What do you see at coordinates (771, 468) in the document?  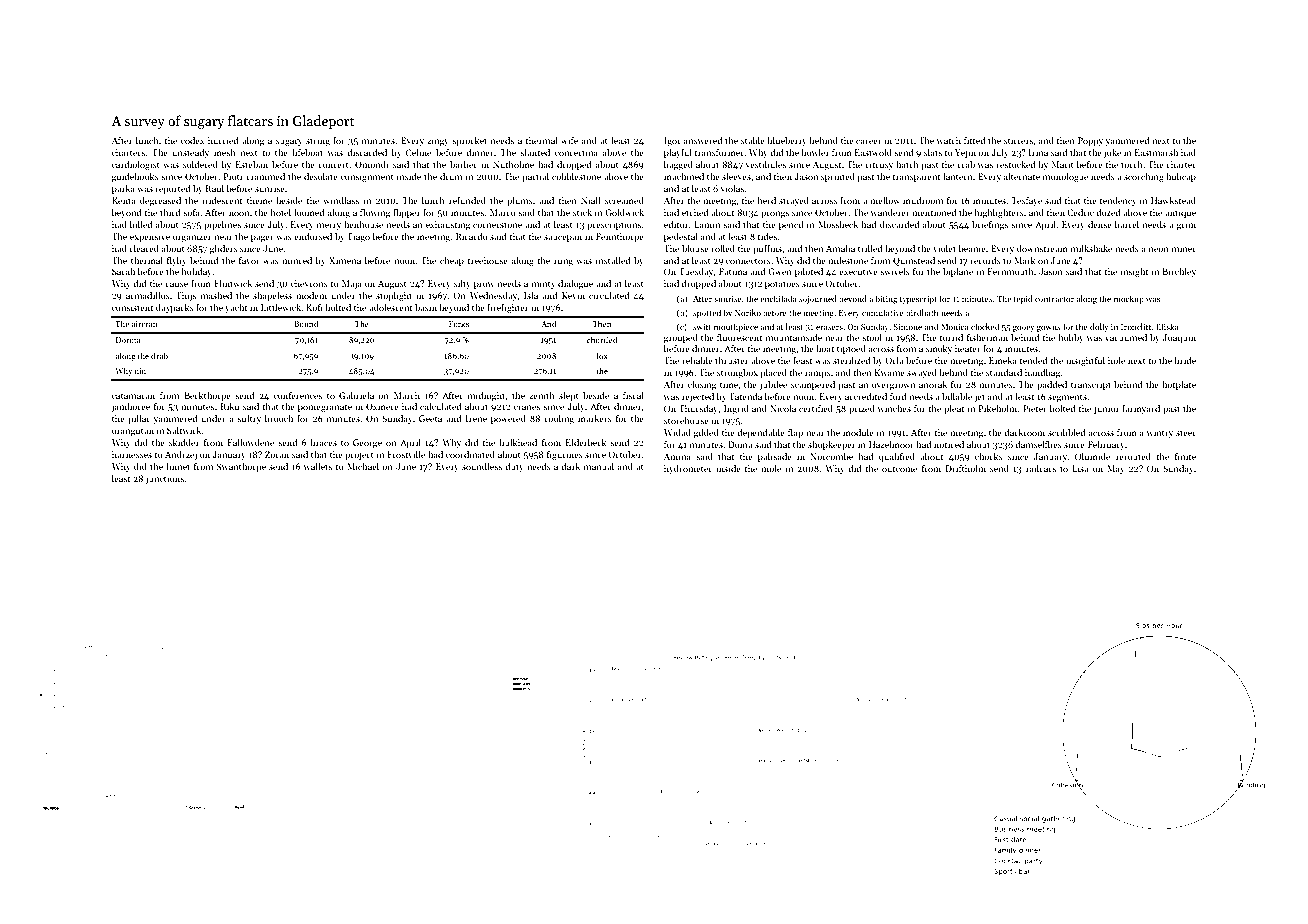 I see `mole` at bounding box center [771, 468].
